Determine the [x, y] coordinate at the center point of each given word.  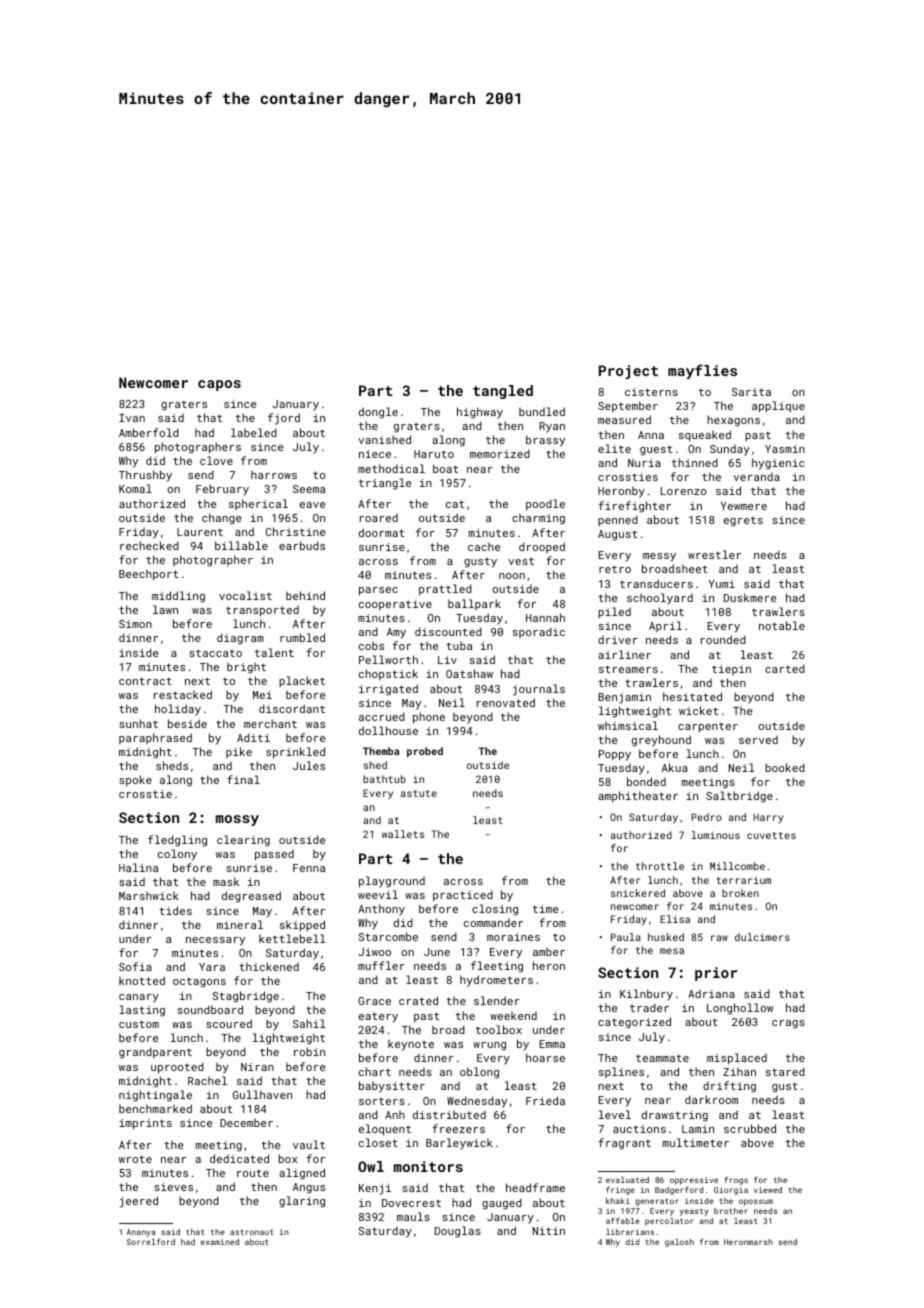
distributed [449, 1114]
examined [220, 1242]
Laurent [200, 532]
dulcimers [762, 937]
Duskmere [750, 597]
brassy [545, 441]
